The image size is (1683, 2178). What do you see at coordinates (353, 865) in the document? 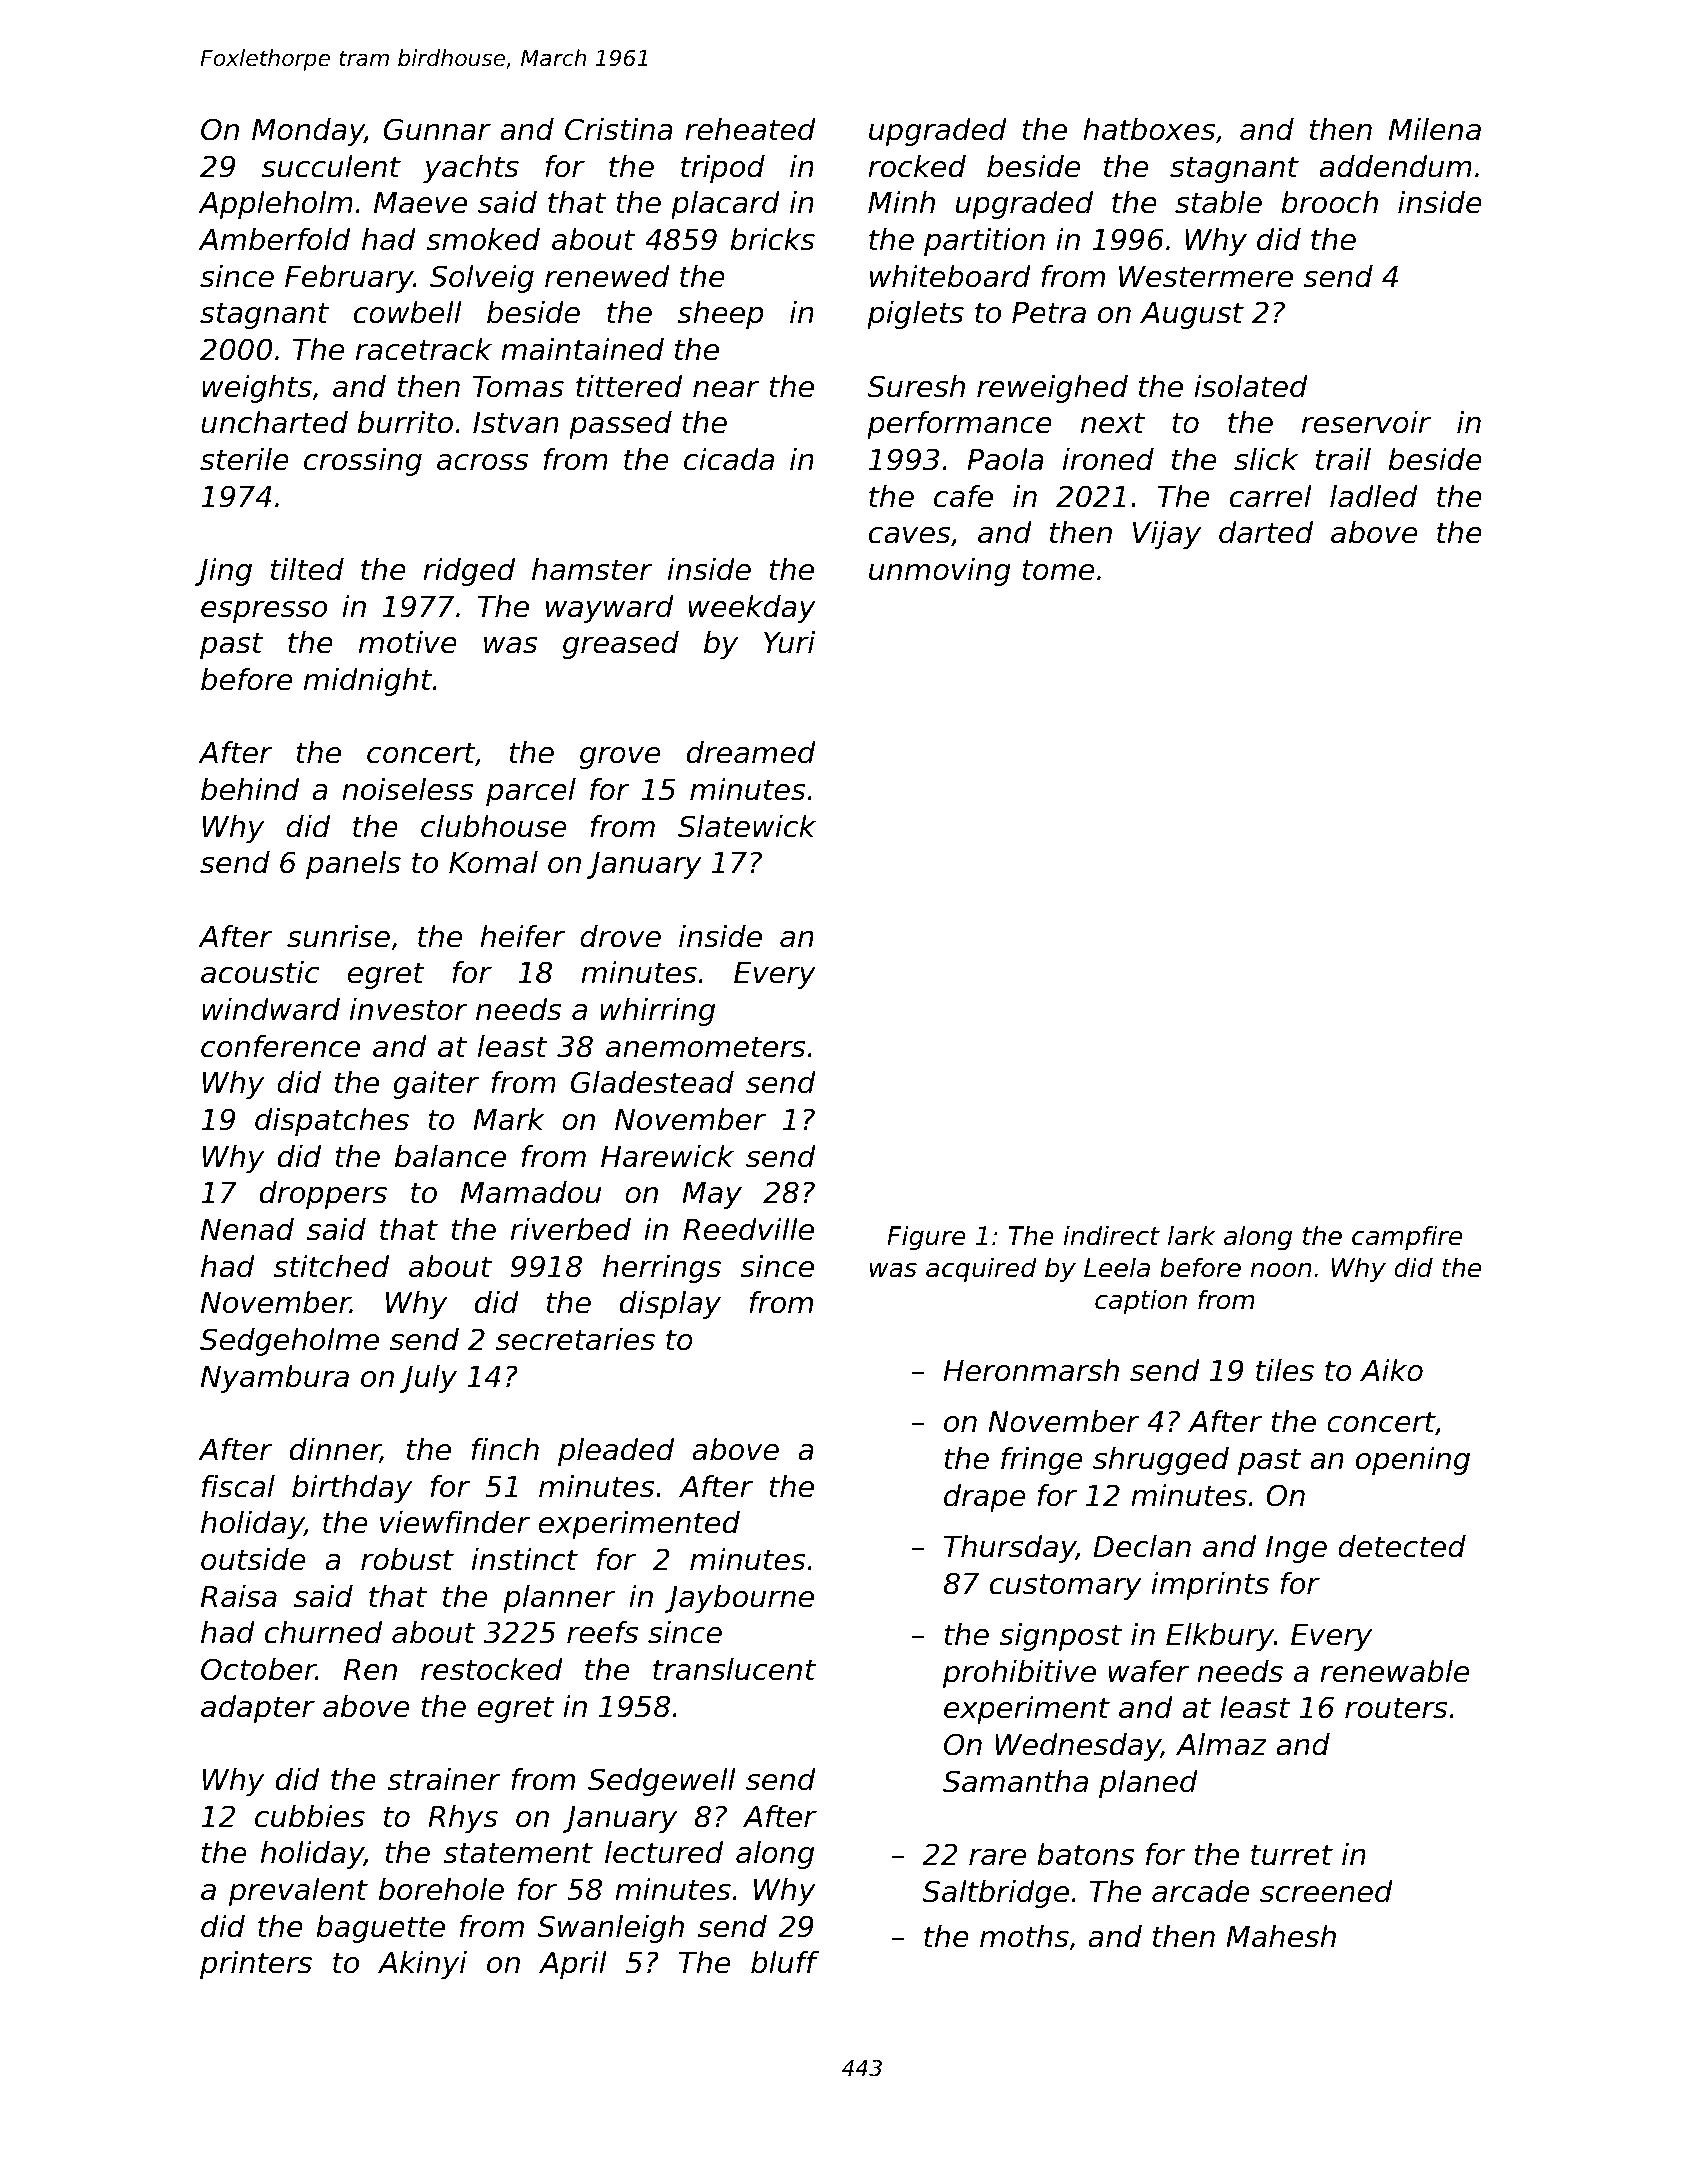
I see `panels` at bounding box center [353, 865].
